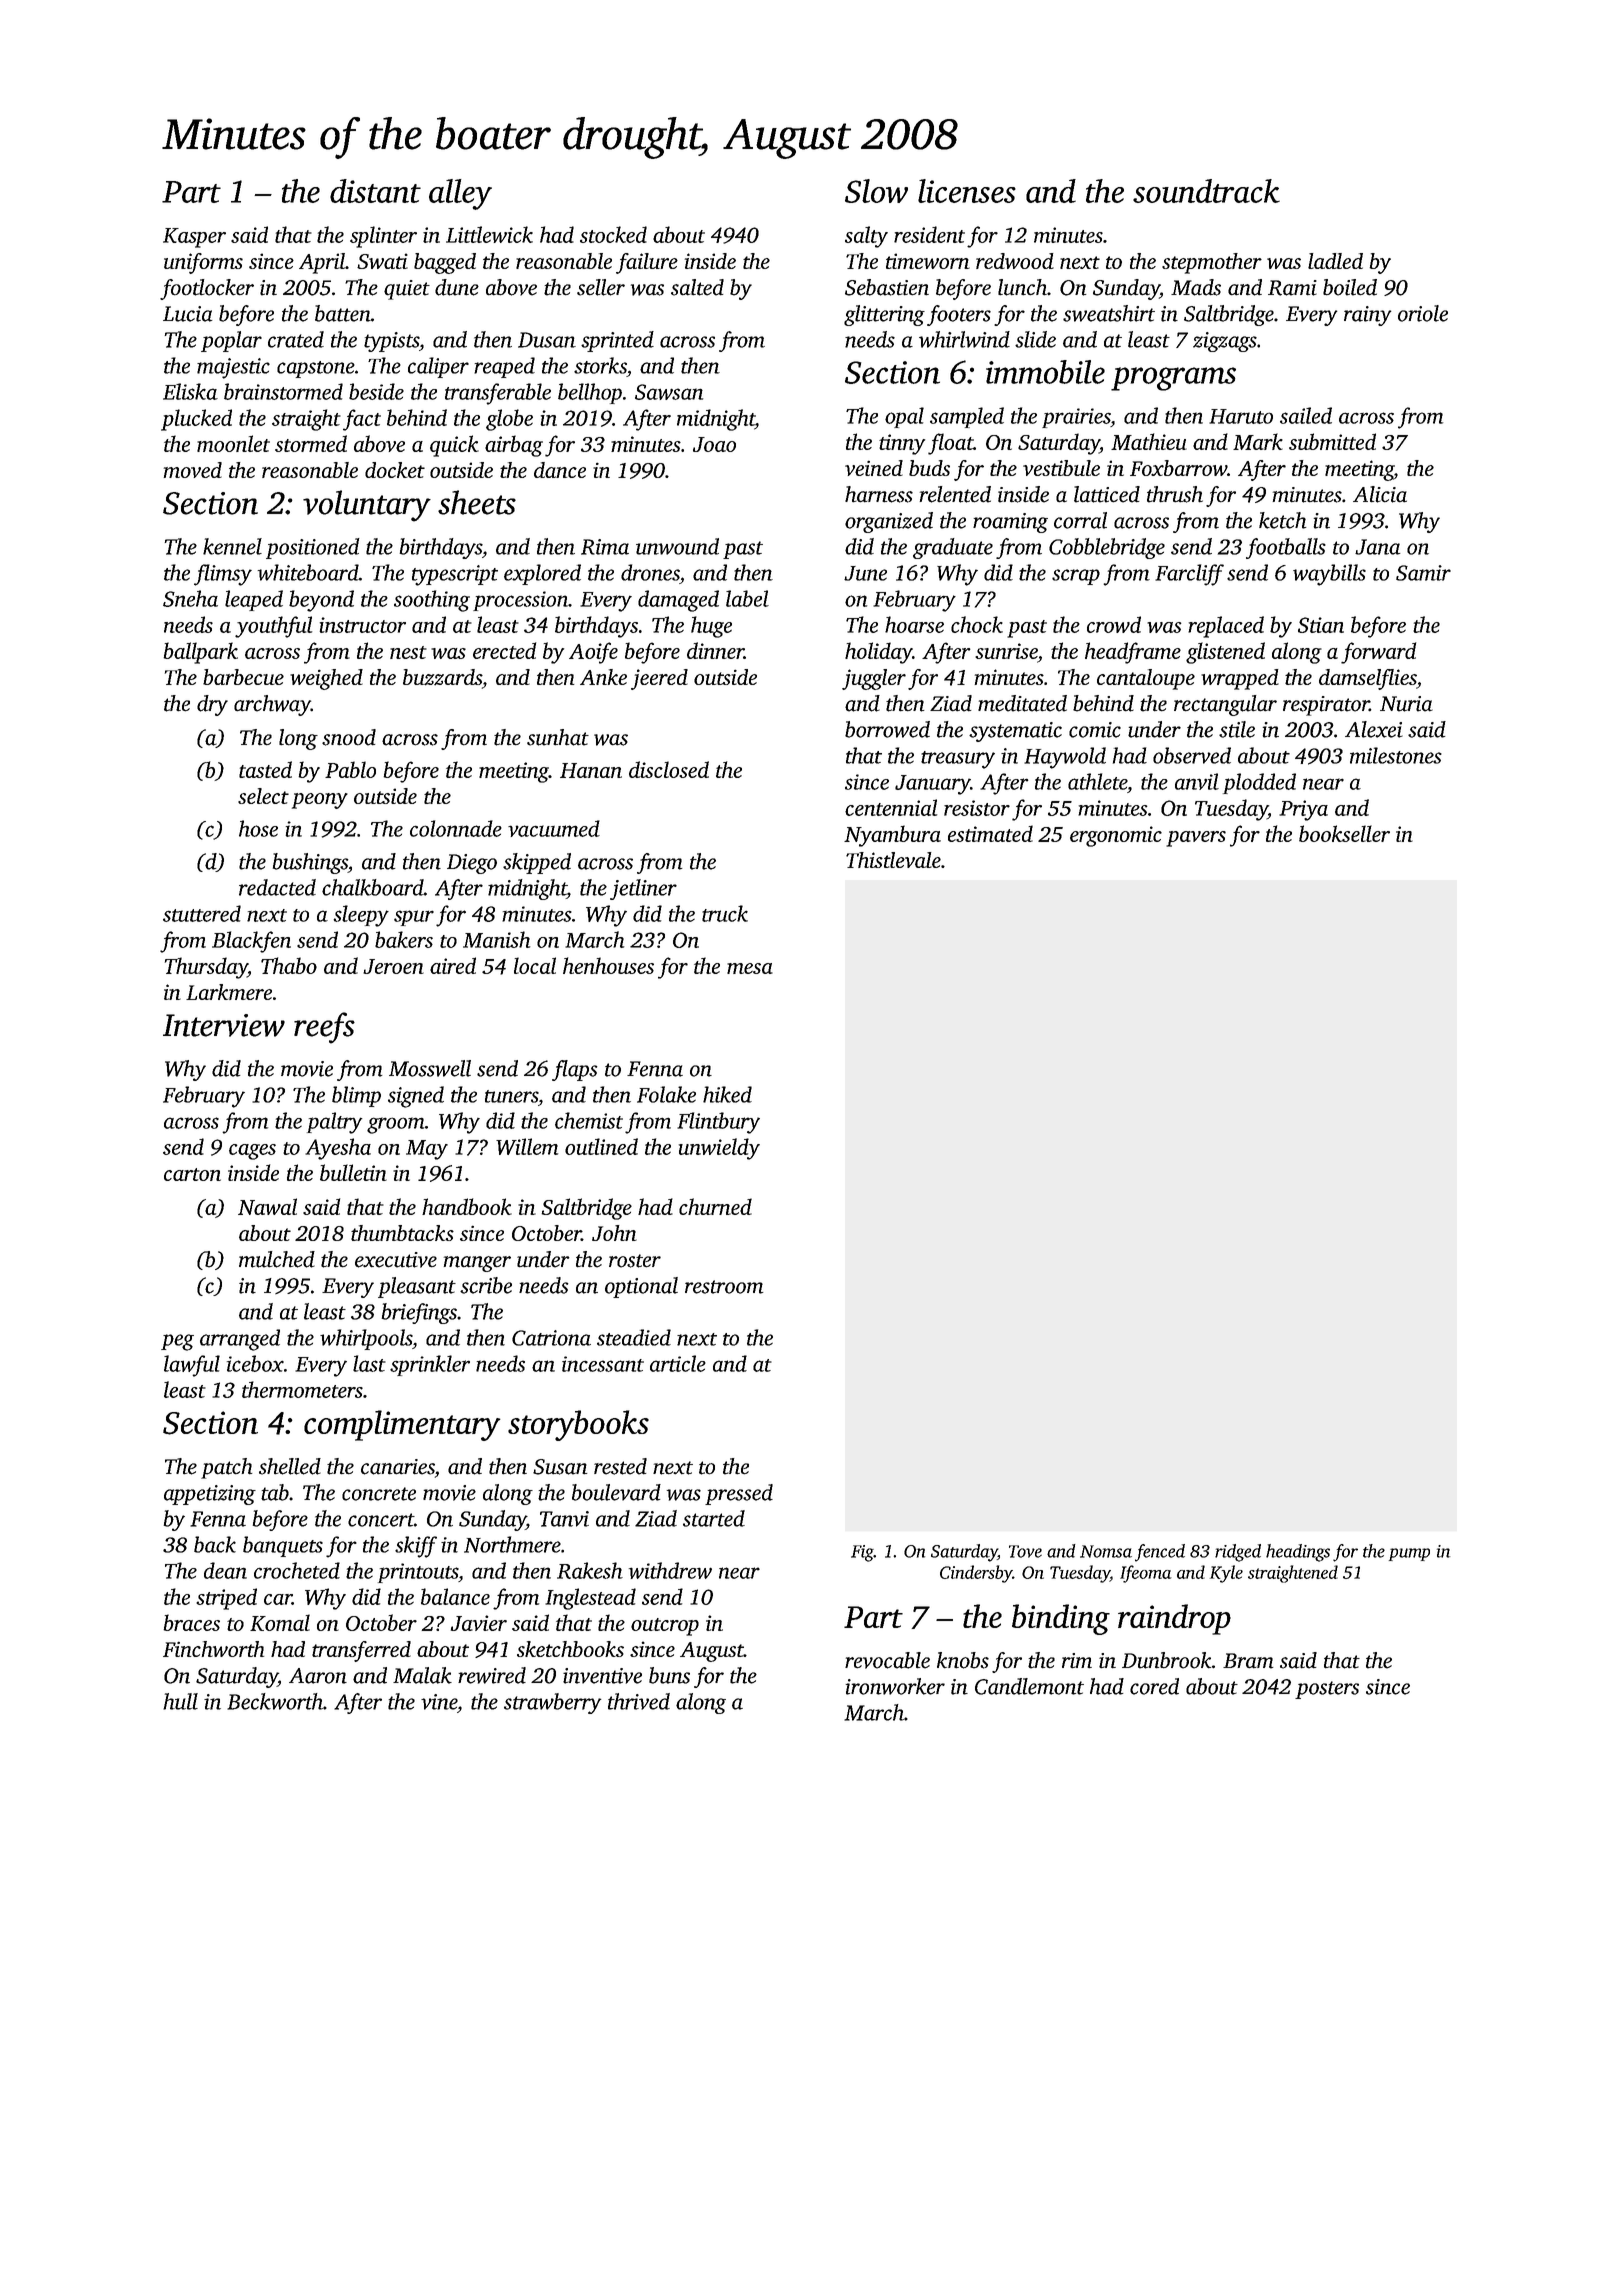  I want to click on licenses, so click(967, 191).
